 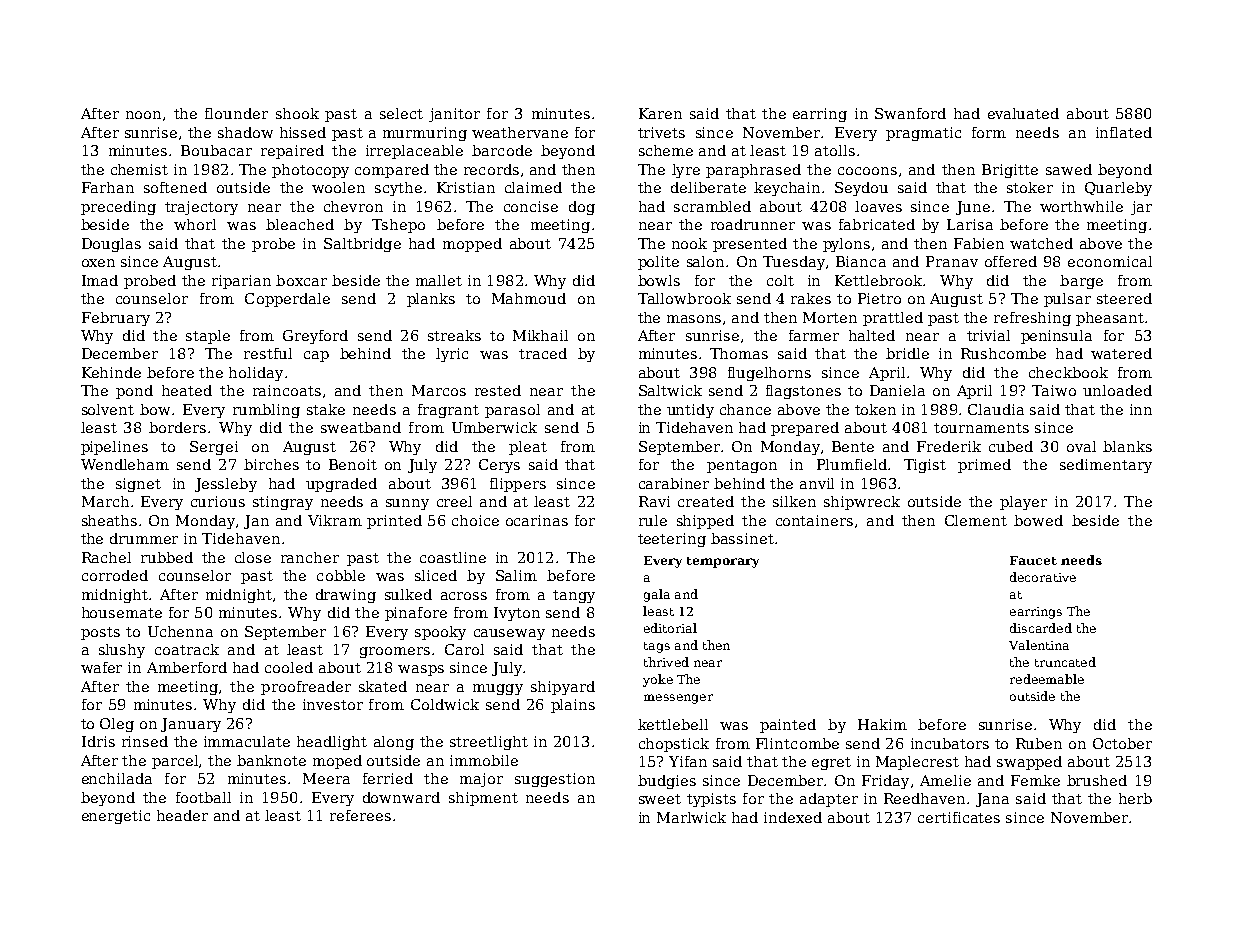 I want to click on evaluated, so click(x=1023, y=113).
